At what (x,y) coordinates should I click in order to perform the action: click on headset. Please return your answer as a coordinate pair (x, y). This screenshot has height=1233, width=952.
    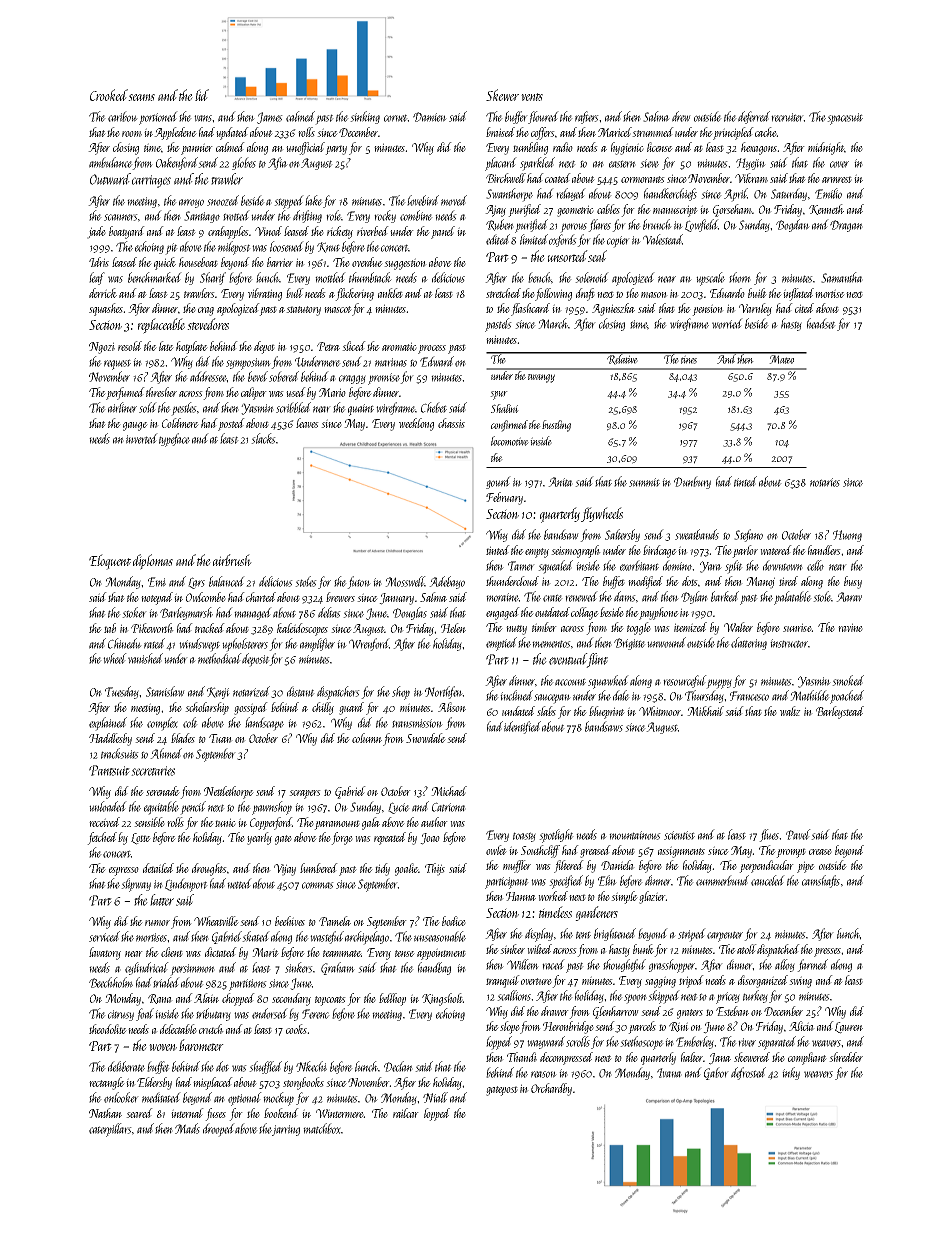
    Looking at the image, I should click on (821, 323).
